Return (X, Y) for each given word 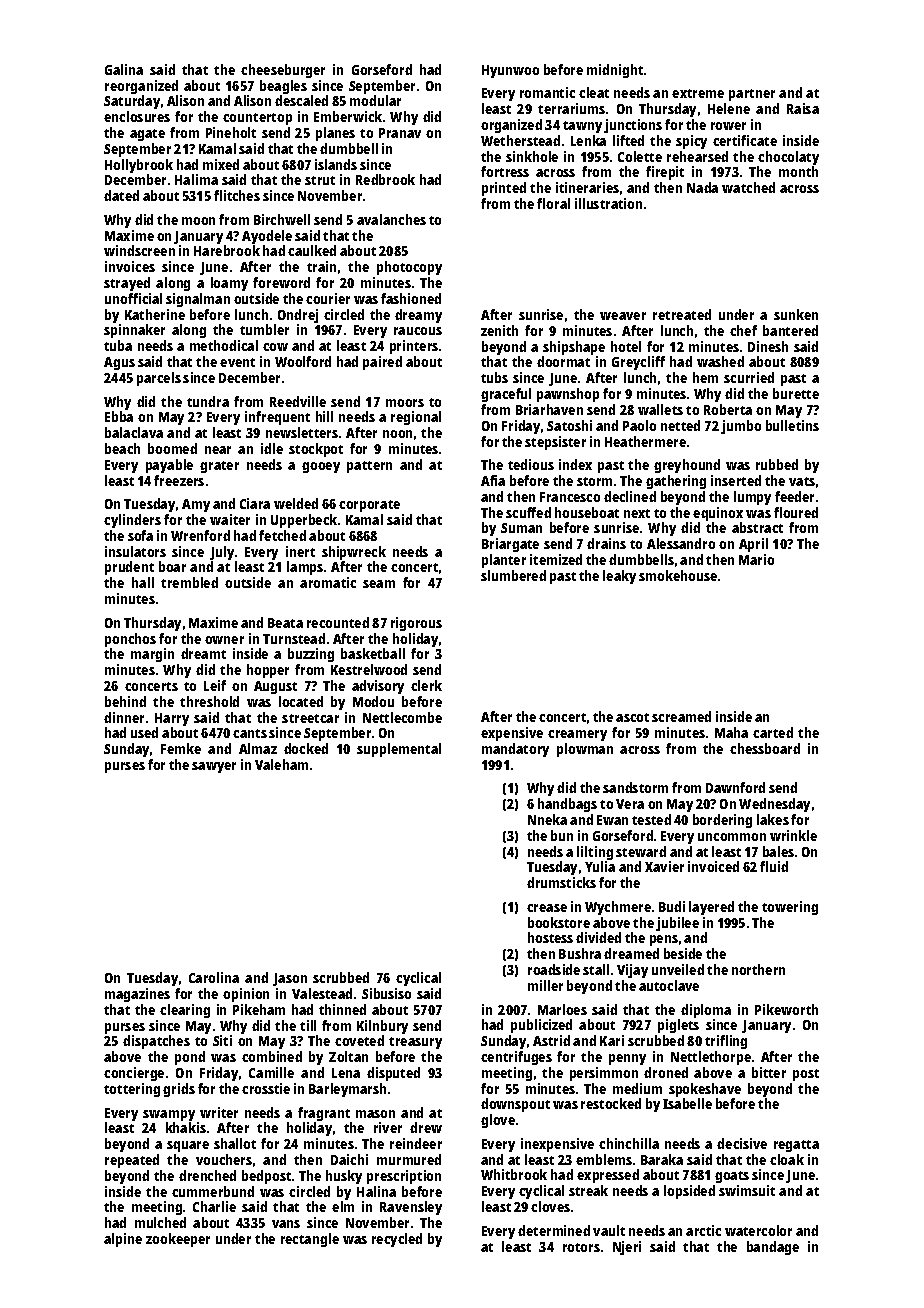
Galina (124, 69)
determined (554, 1230)
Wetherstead (520, 140)
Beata (285, 623)
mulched (160, 1222)
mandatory (515, 750)
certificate (745, 140)
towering (790, 908)
